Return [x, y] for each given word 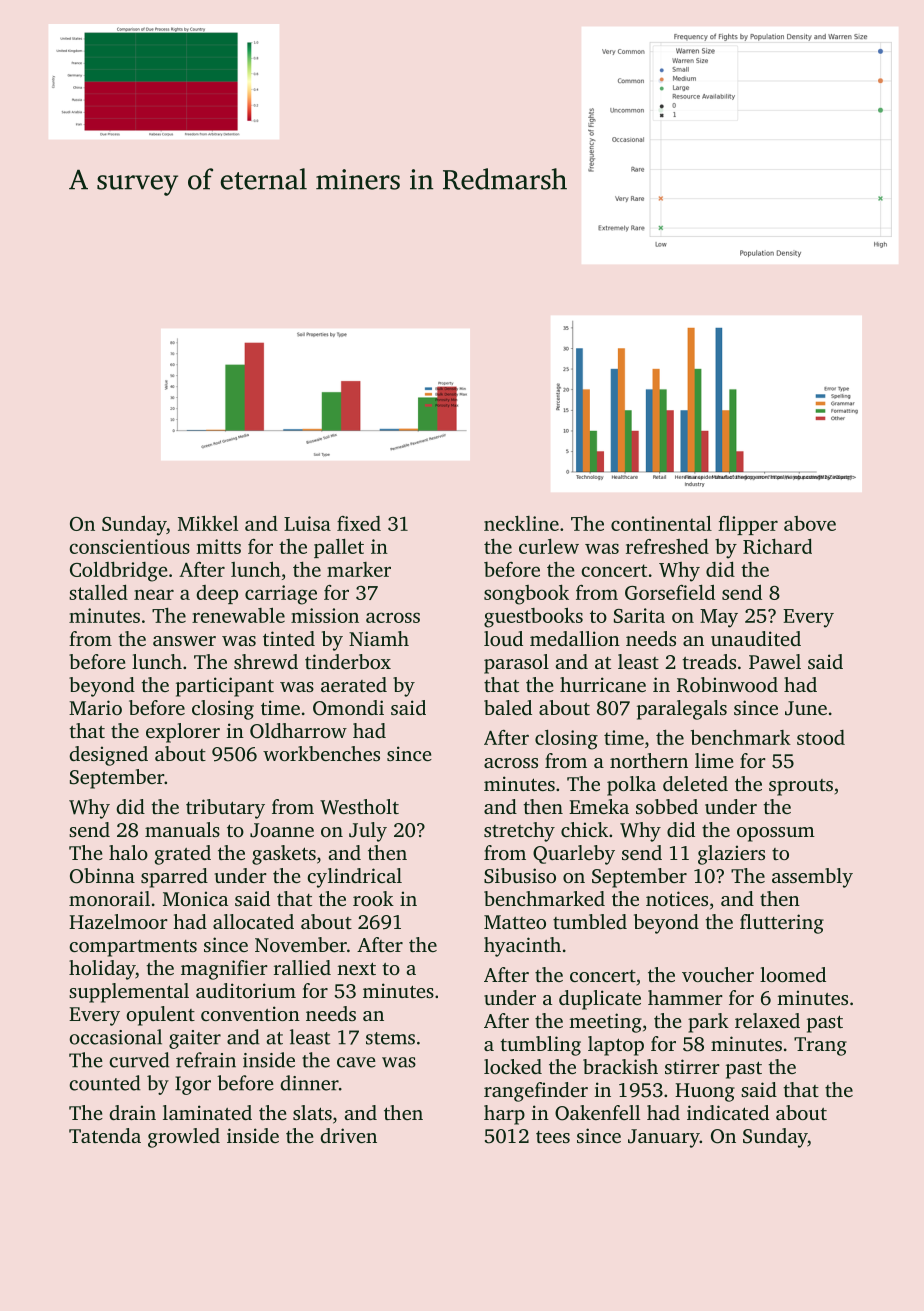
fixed [359, 523]
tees [553, 1137]
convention [250, 1013]
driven [348, 1135]
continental [661, 523]
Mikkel [208, 523]
